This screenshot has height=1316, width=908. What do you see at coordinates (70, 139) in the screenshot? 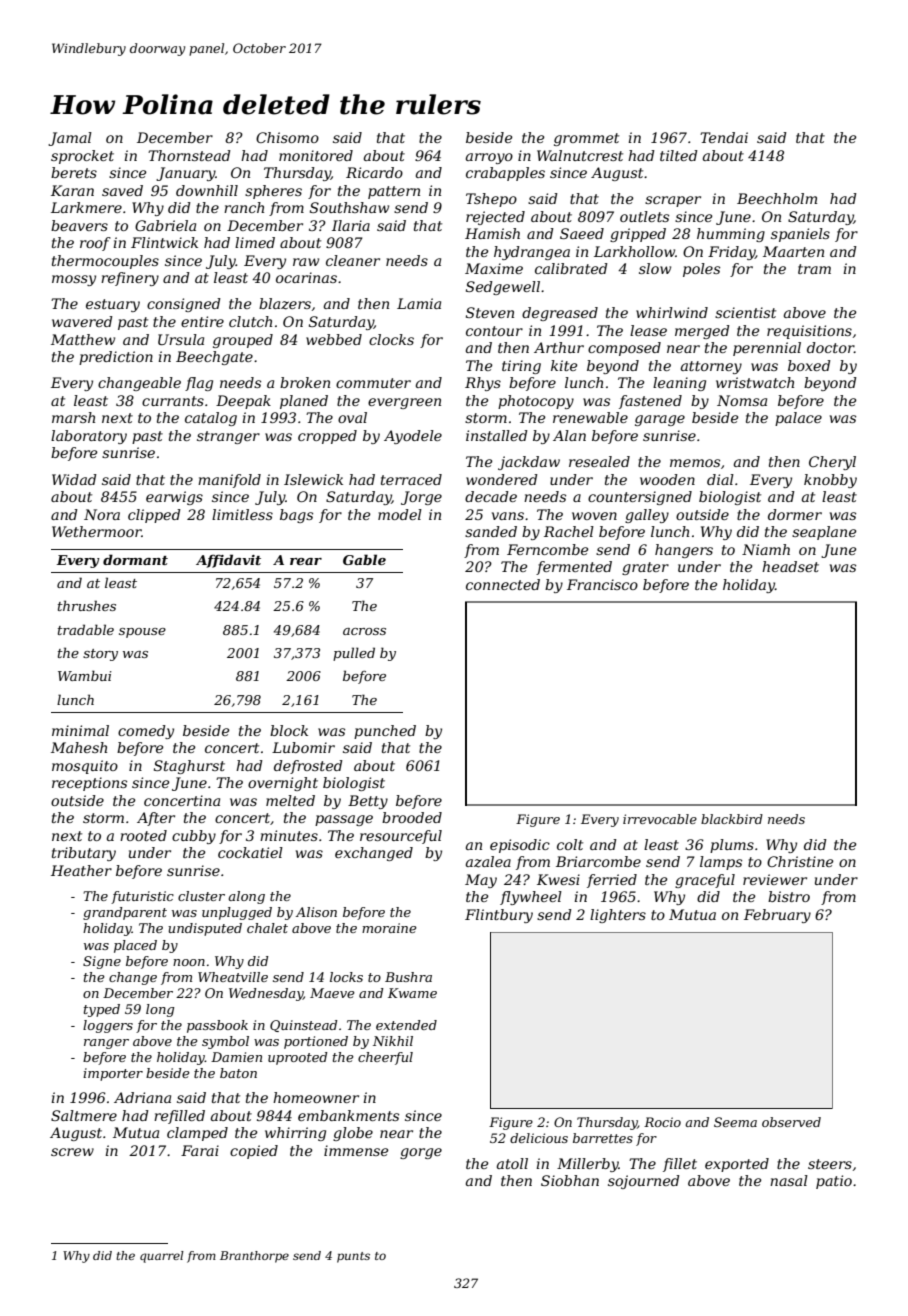
I see `Jamal` at bounding box center [70, 139].
